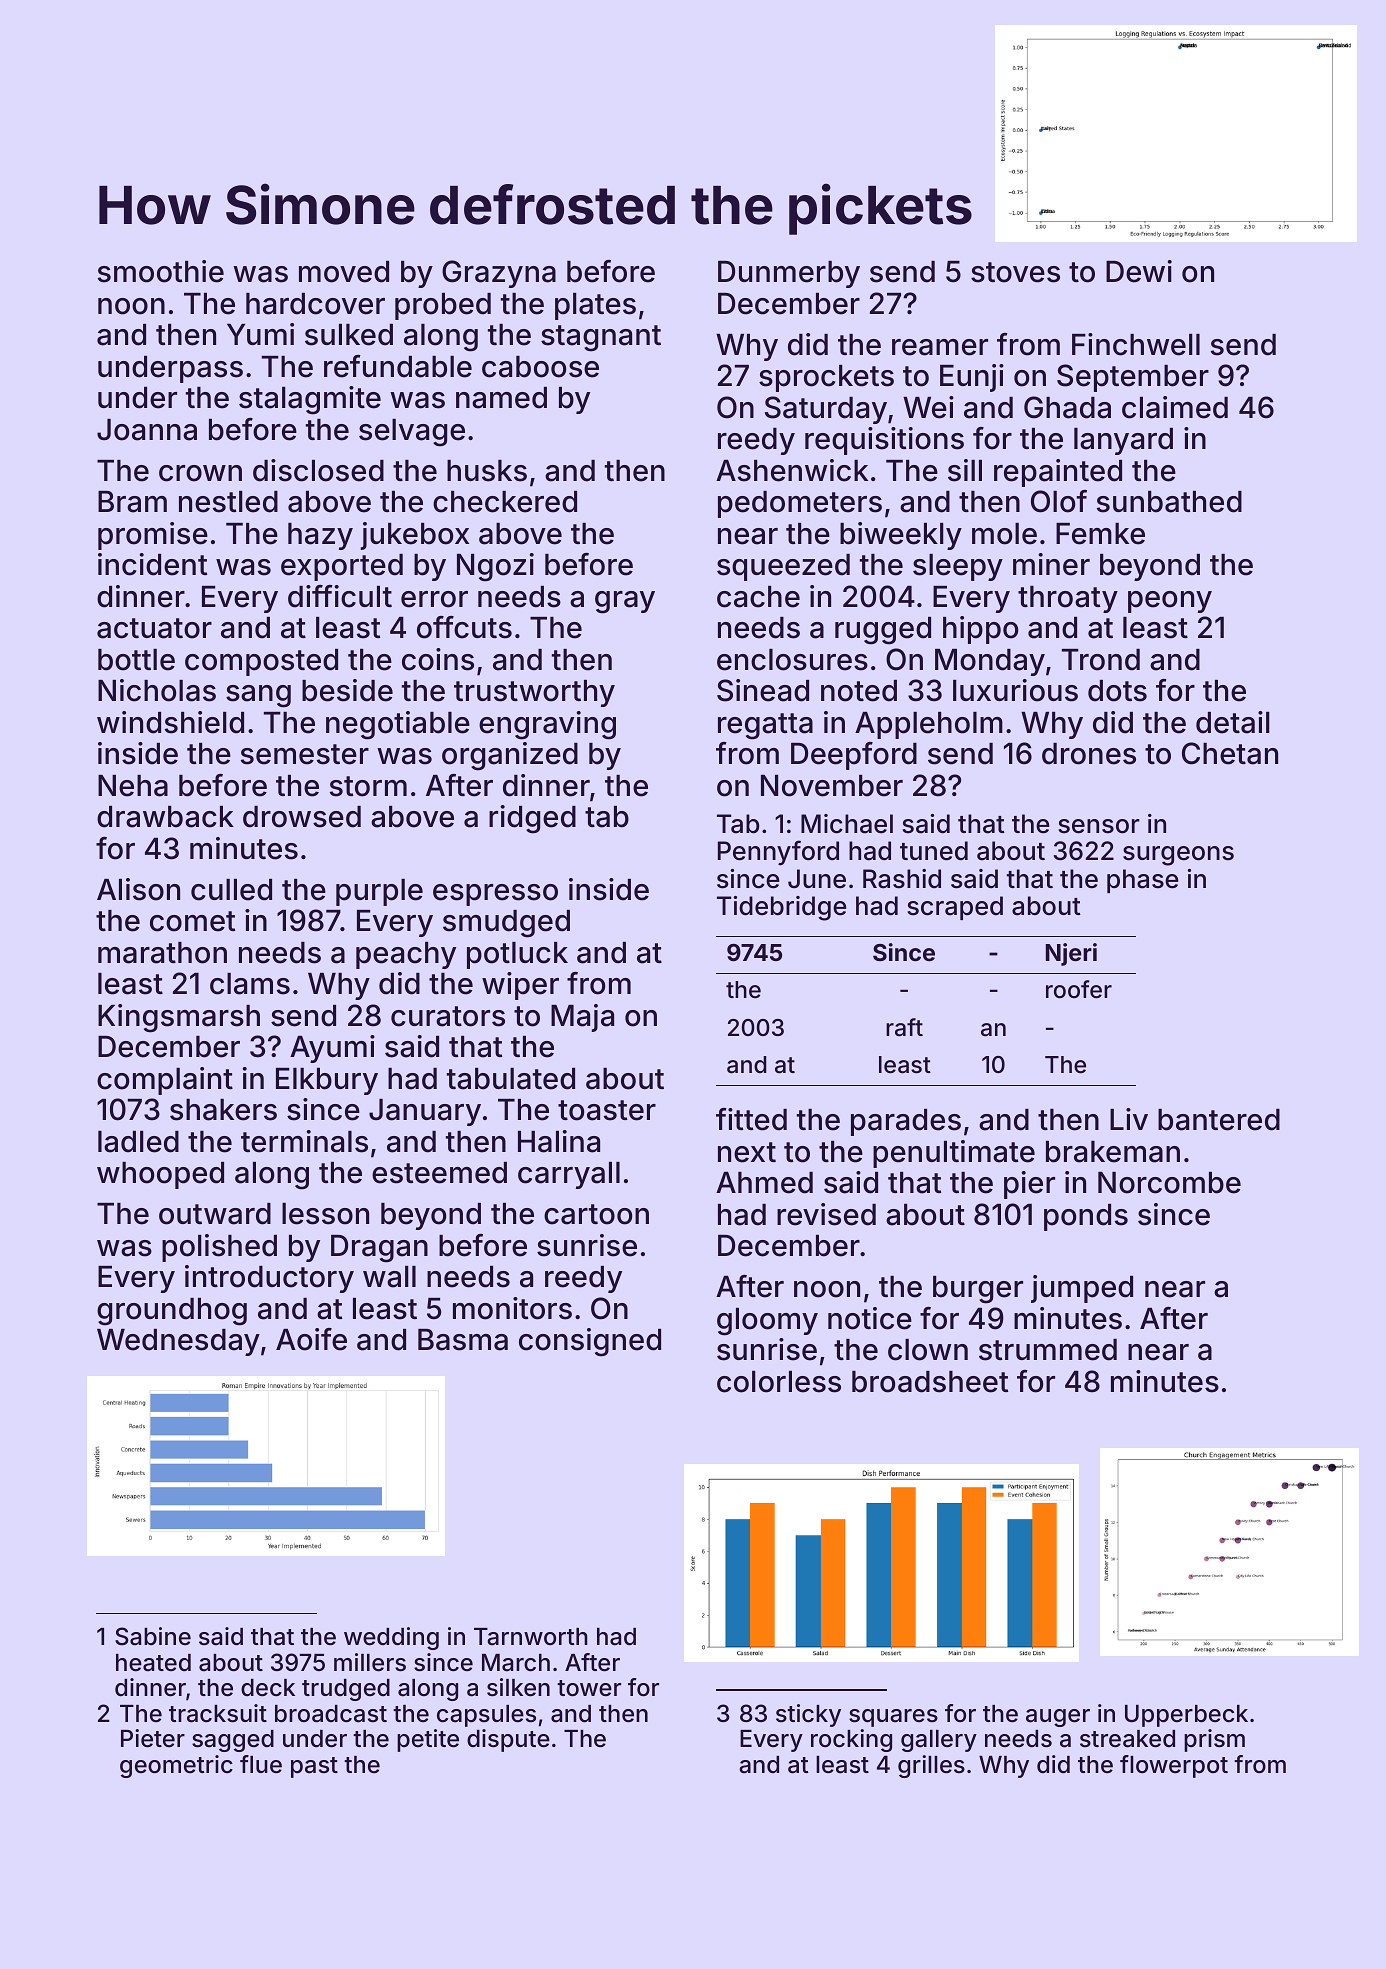 Image resolution: width=1386 pixels, height=1969 pixels. I want to click on polished, so click(219, 1248).
